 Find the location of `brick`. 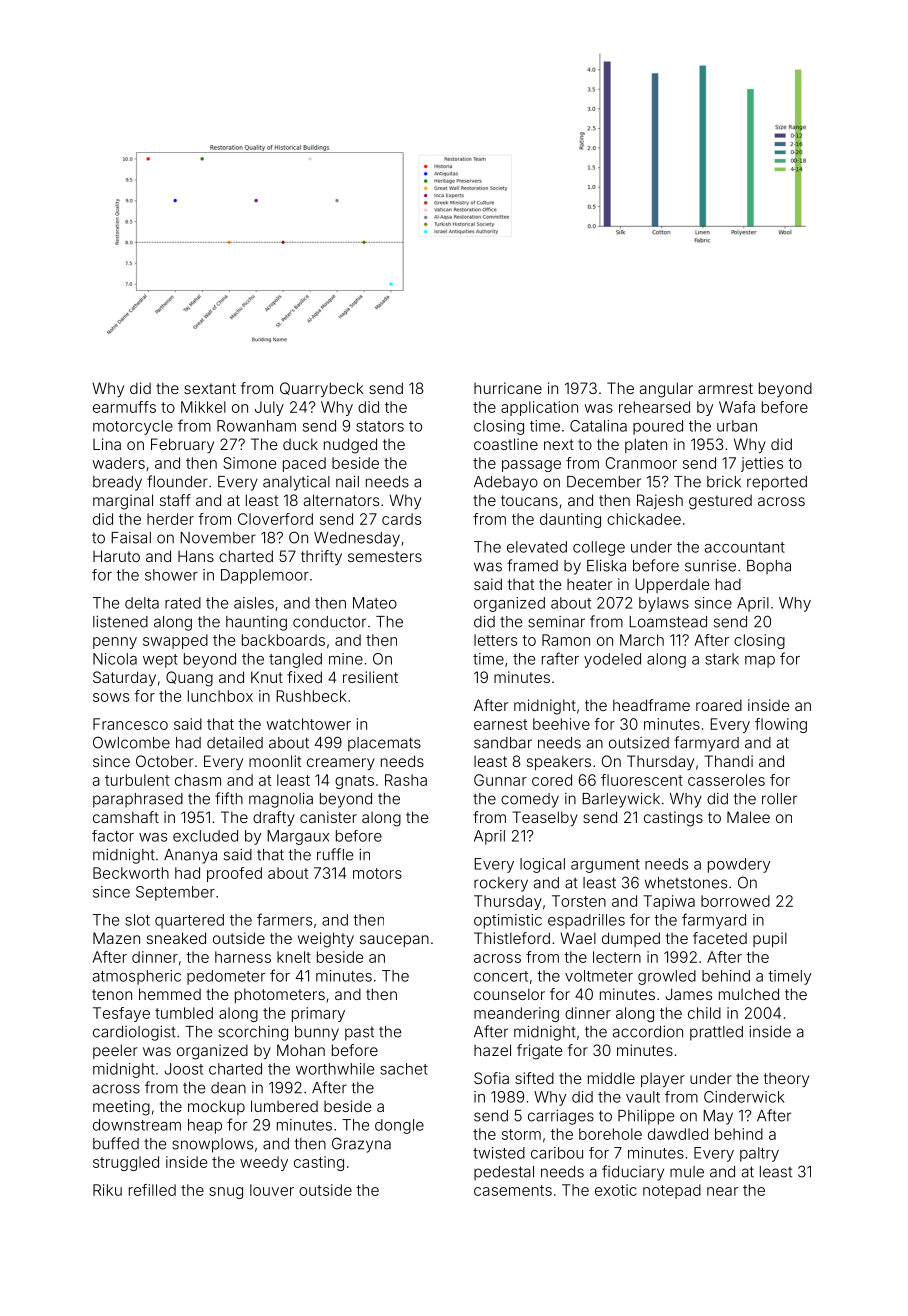

brick is located at coordinates (724, 482).
